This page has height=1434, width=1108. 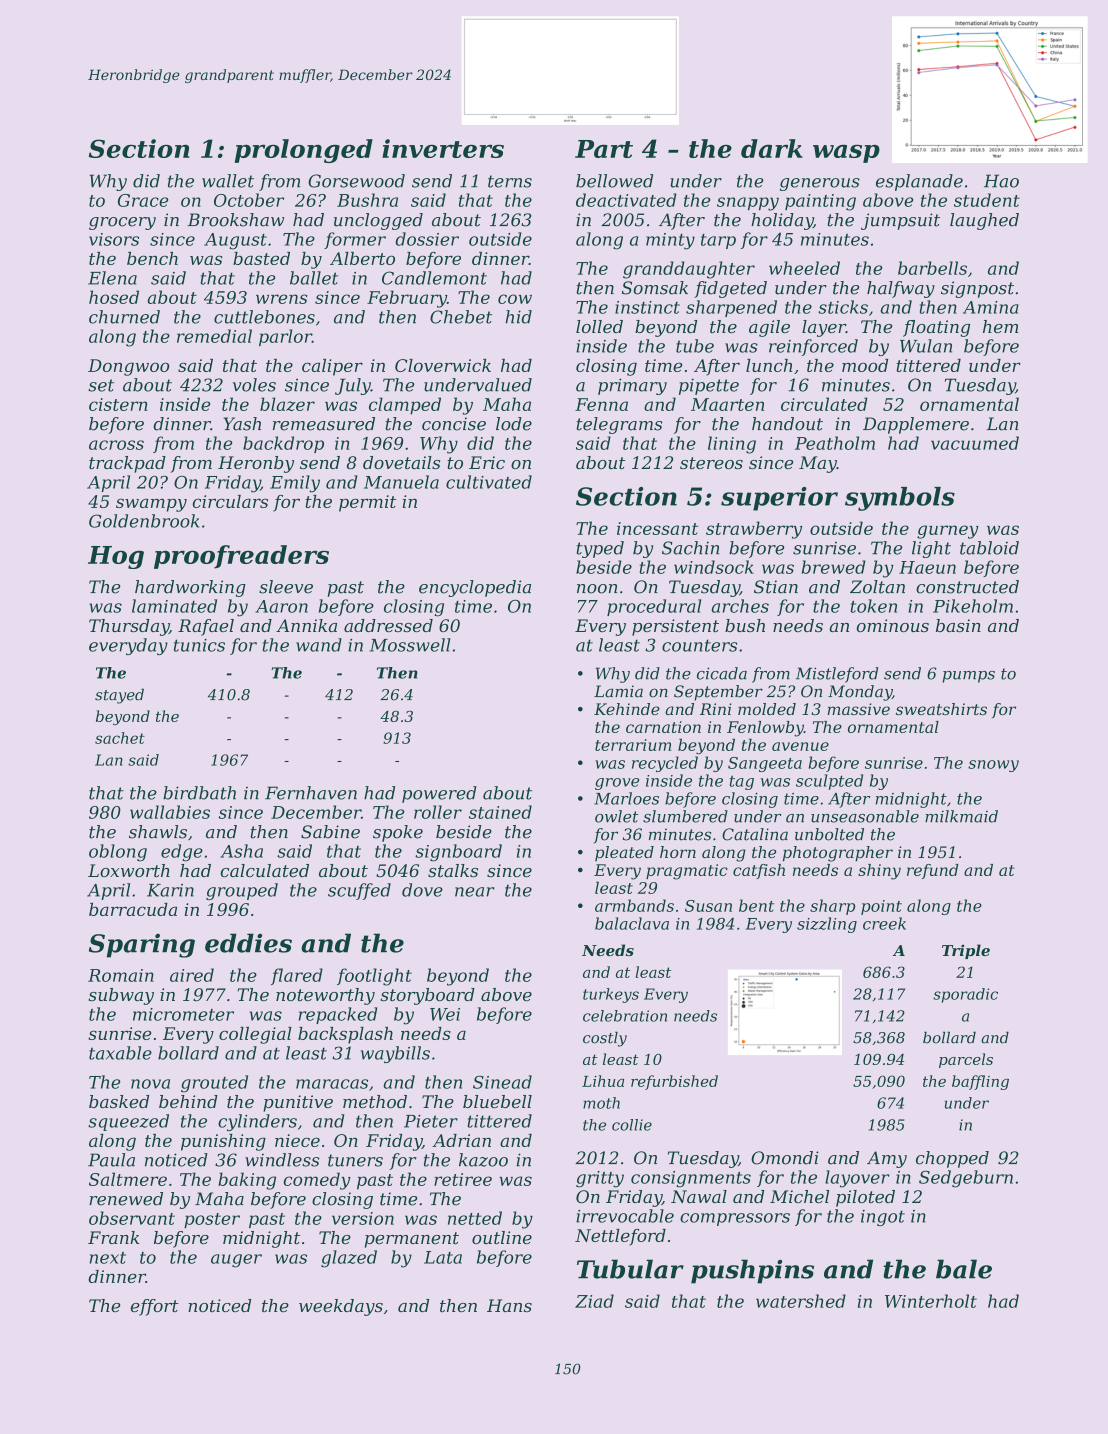 What do you see at coordinates (454, 424) in the page?
I see `concise` at bounding box center [454, 424].
